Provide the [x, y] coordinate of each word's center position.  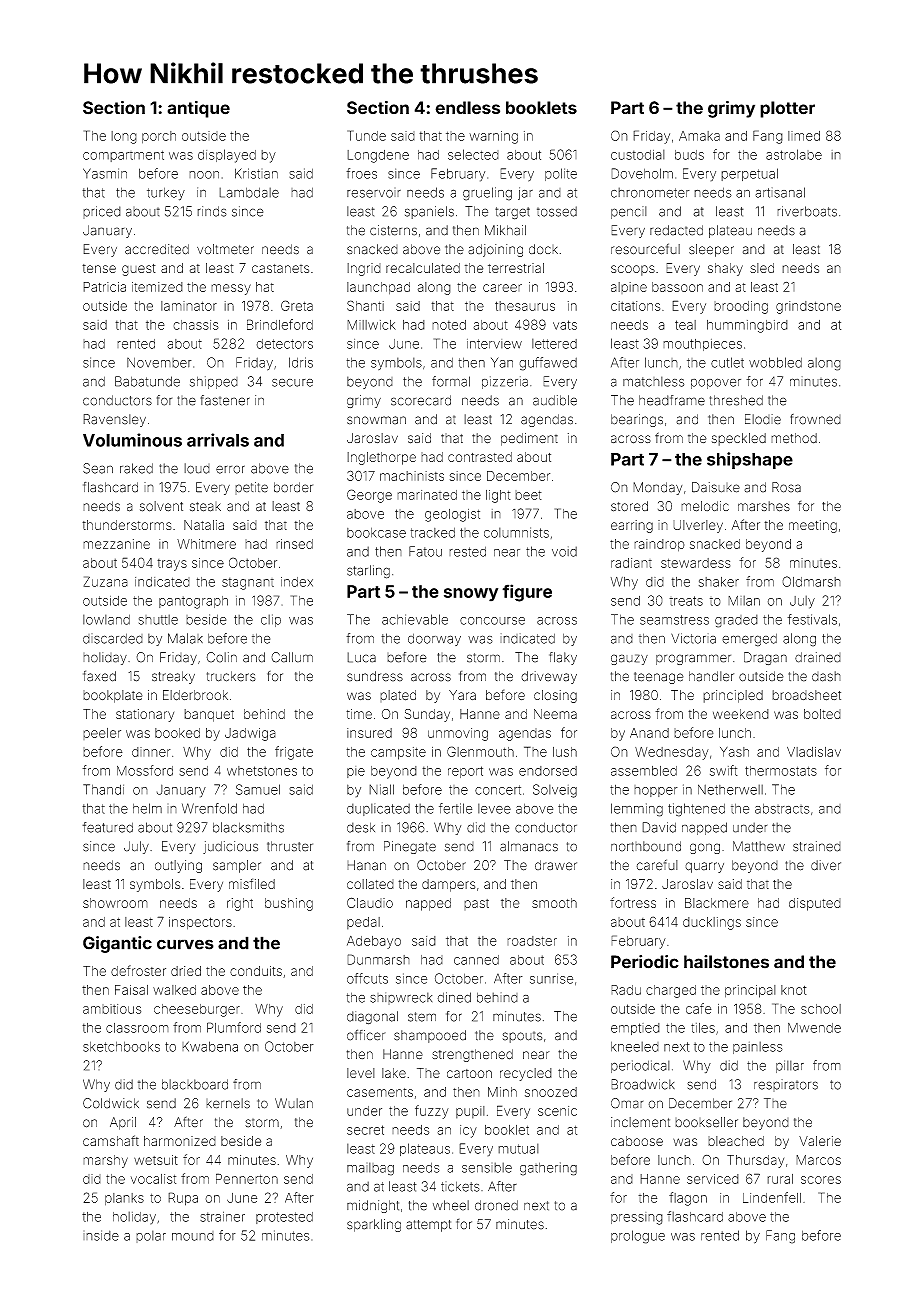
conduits [256, 971]
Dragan [765, 658]
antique [198, 109]
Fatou [425, 551]
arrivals [218, 440]
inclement [640, 1122]
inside [101, 1235]
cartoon [469, 1073]
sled [762, 268]
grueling [487, 194]
